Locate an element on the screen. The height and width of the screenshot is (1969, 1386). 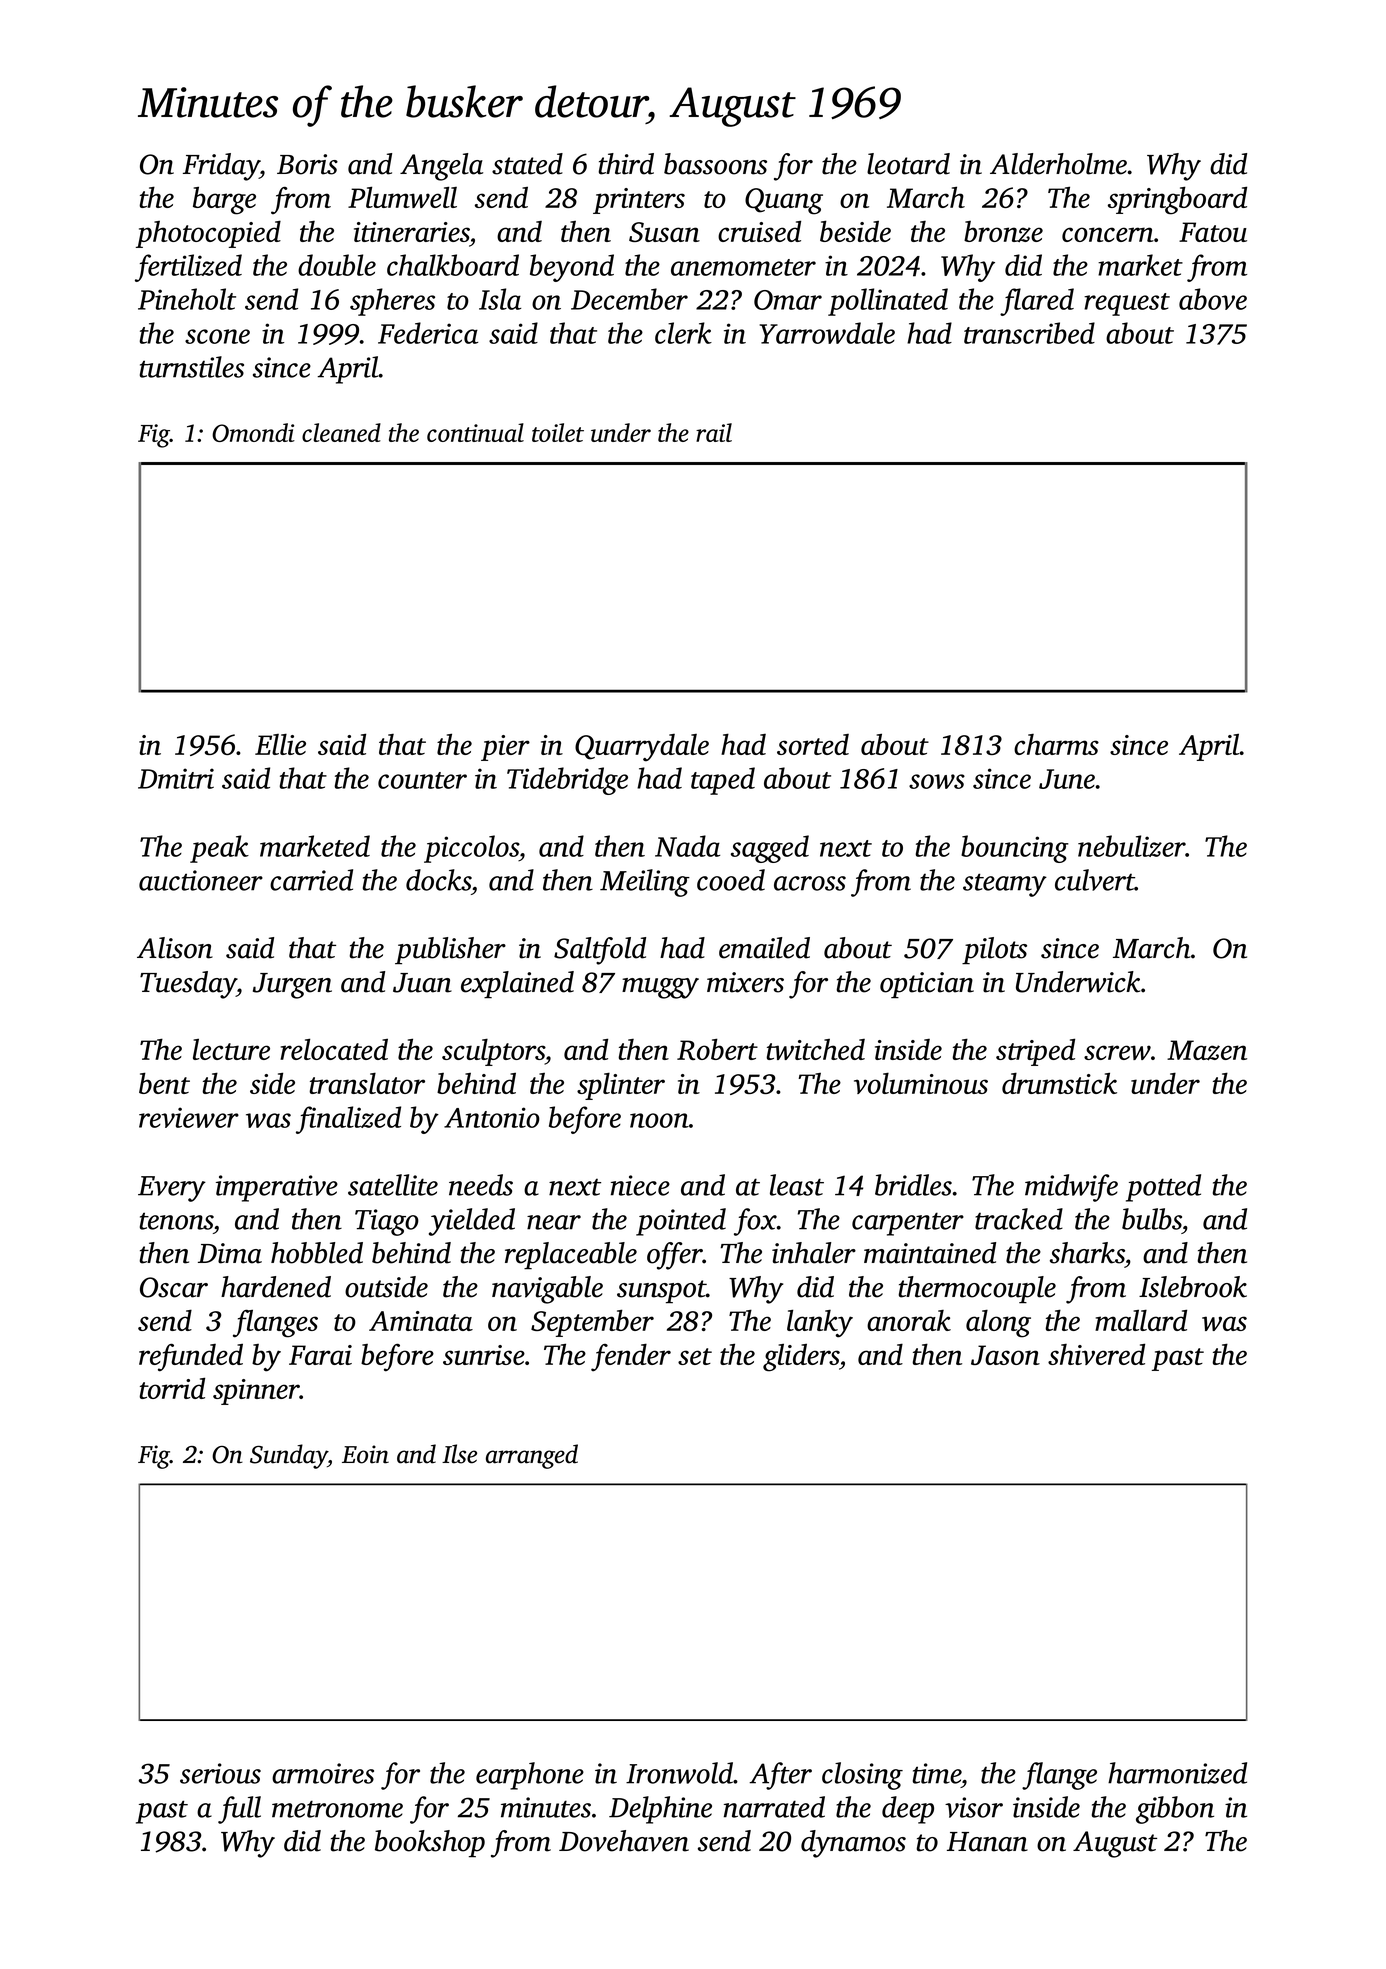
serious is located at coordinates (220, 1773).
